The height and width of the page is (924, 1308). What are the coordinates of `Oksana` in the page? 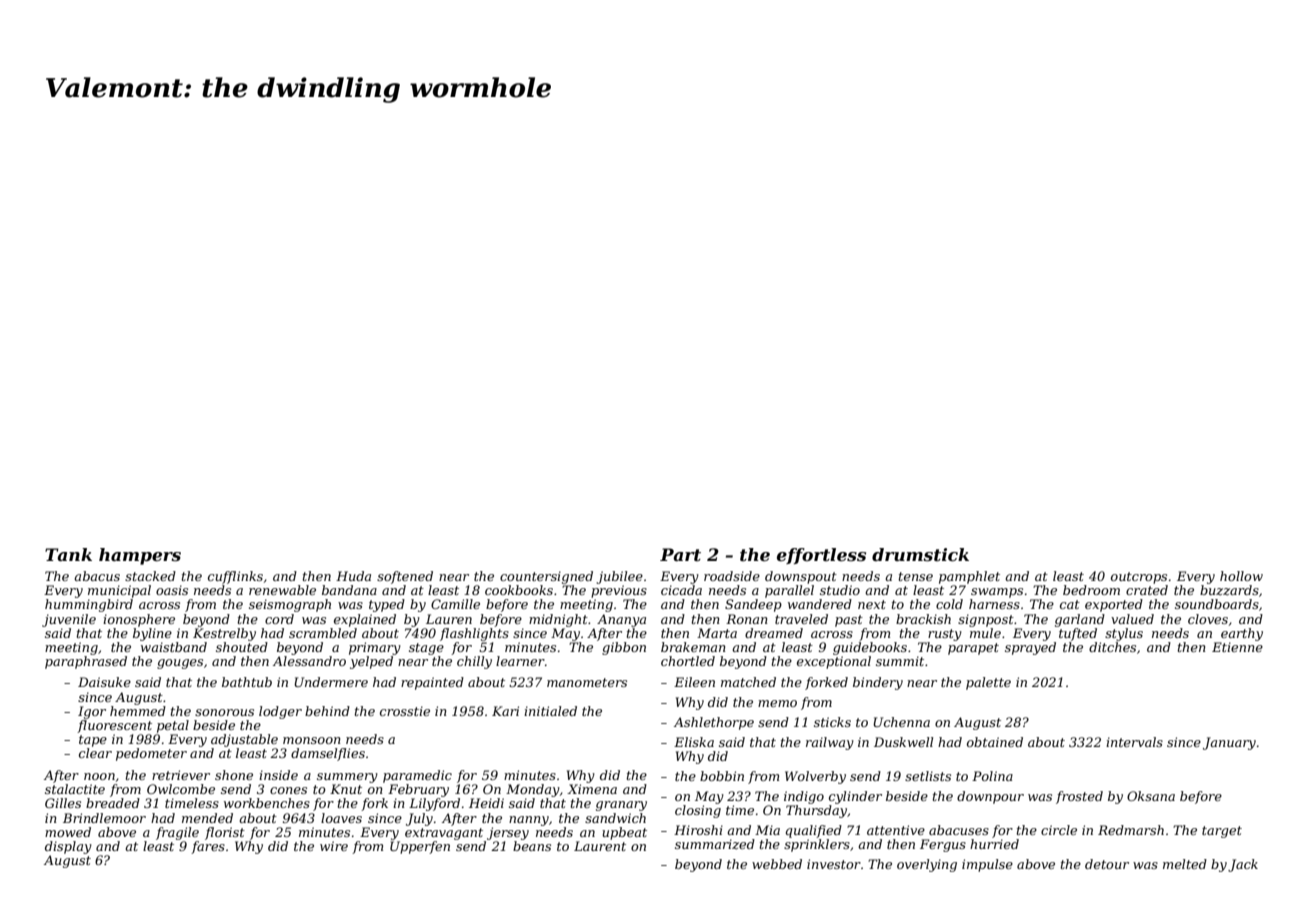 It's located at (1151, 796).
